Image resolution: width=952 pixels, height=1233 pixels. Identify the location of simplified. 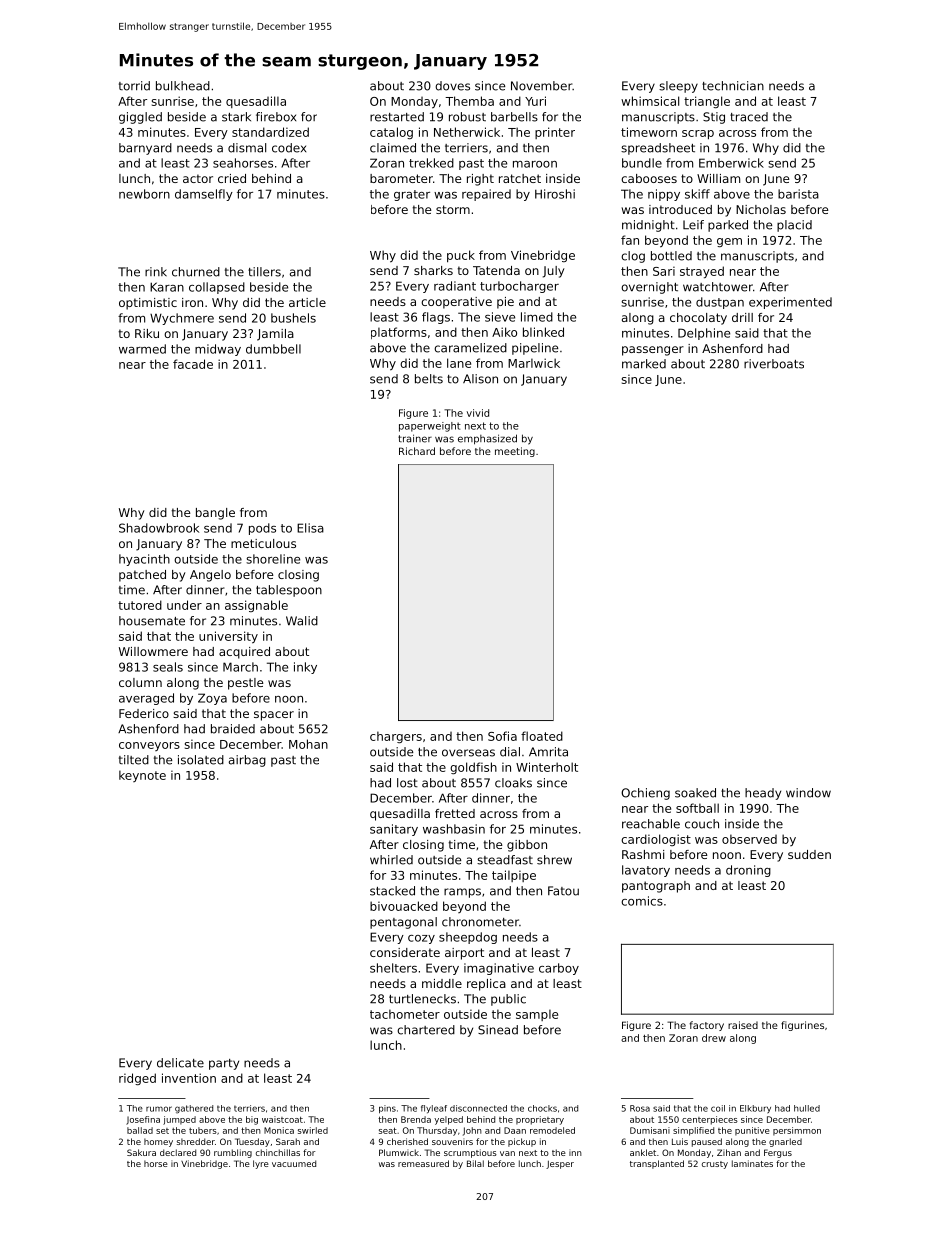
(693, 1131).
